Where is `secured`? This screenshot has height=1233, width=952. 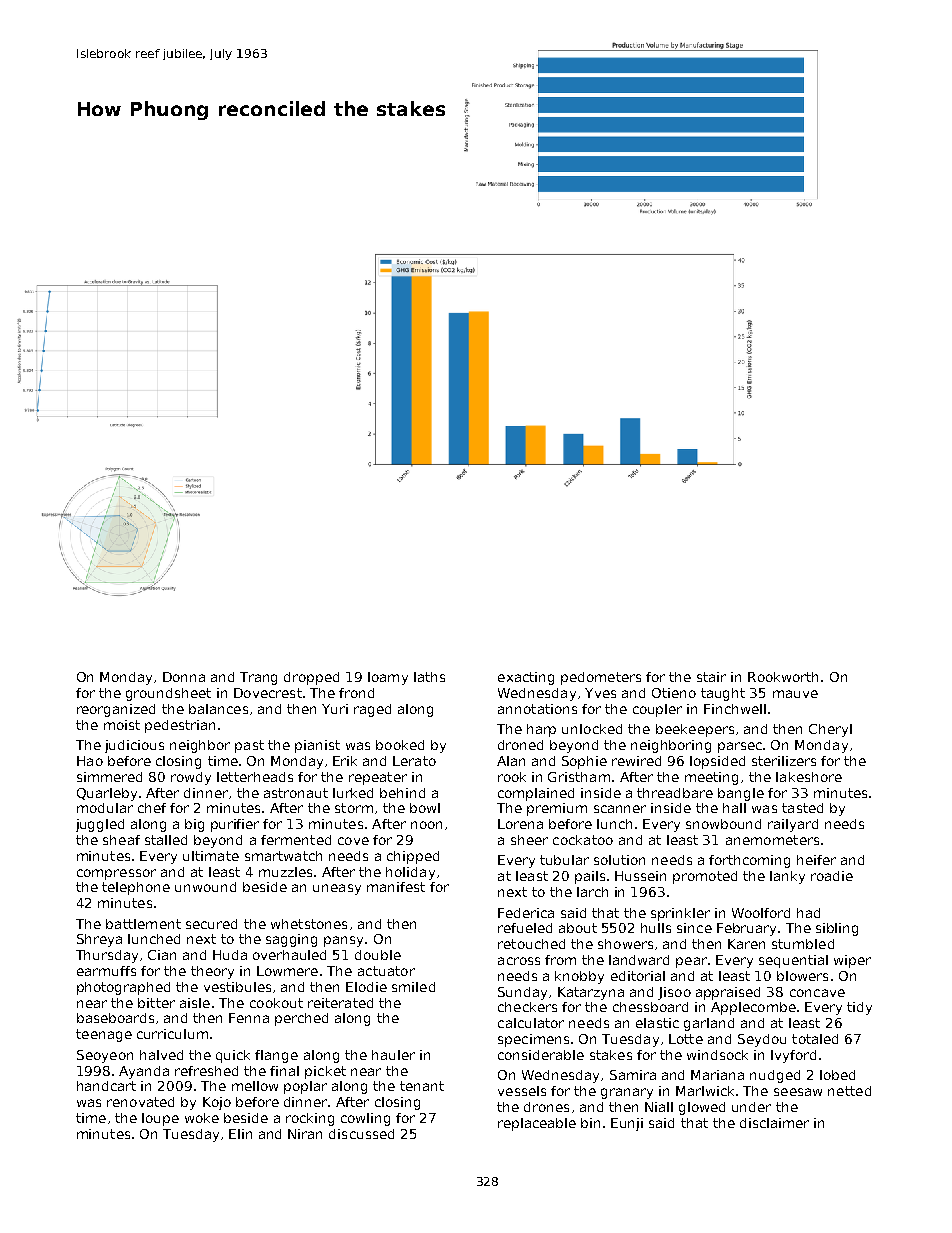
secured is located at coordinates (211, 924).
